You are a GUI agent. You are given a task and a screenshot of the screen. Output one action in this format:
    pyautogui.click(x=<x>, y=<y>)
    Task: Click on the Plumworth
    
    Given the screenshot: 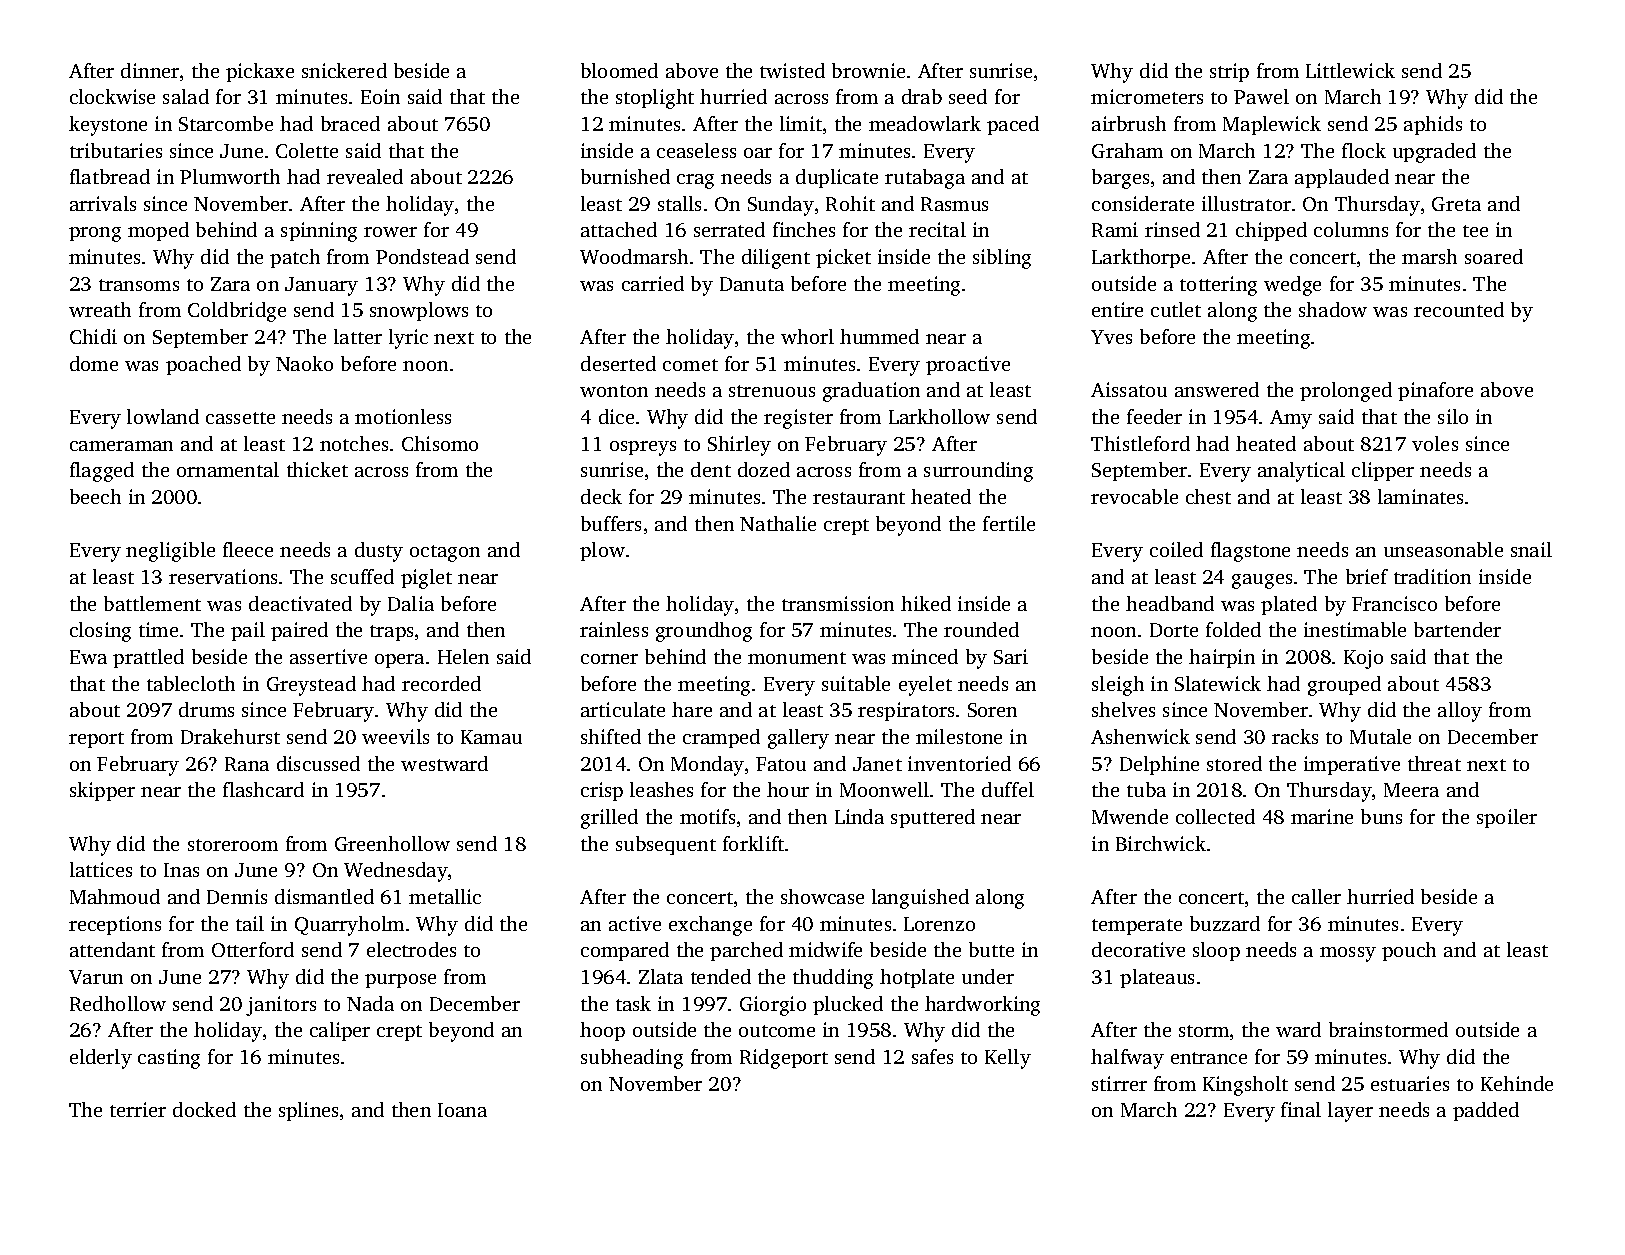 What is the action you would take?
    pyautogui.click(x=230, y=176)
